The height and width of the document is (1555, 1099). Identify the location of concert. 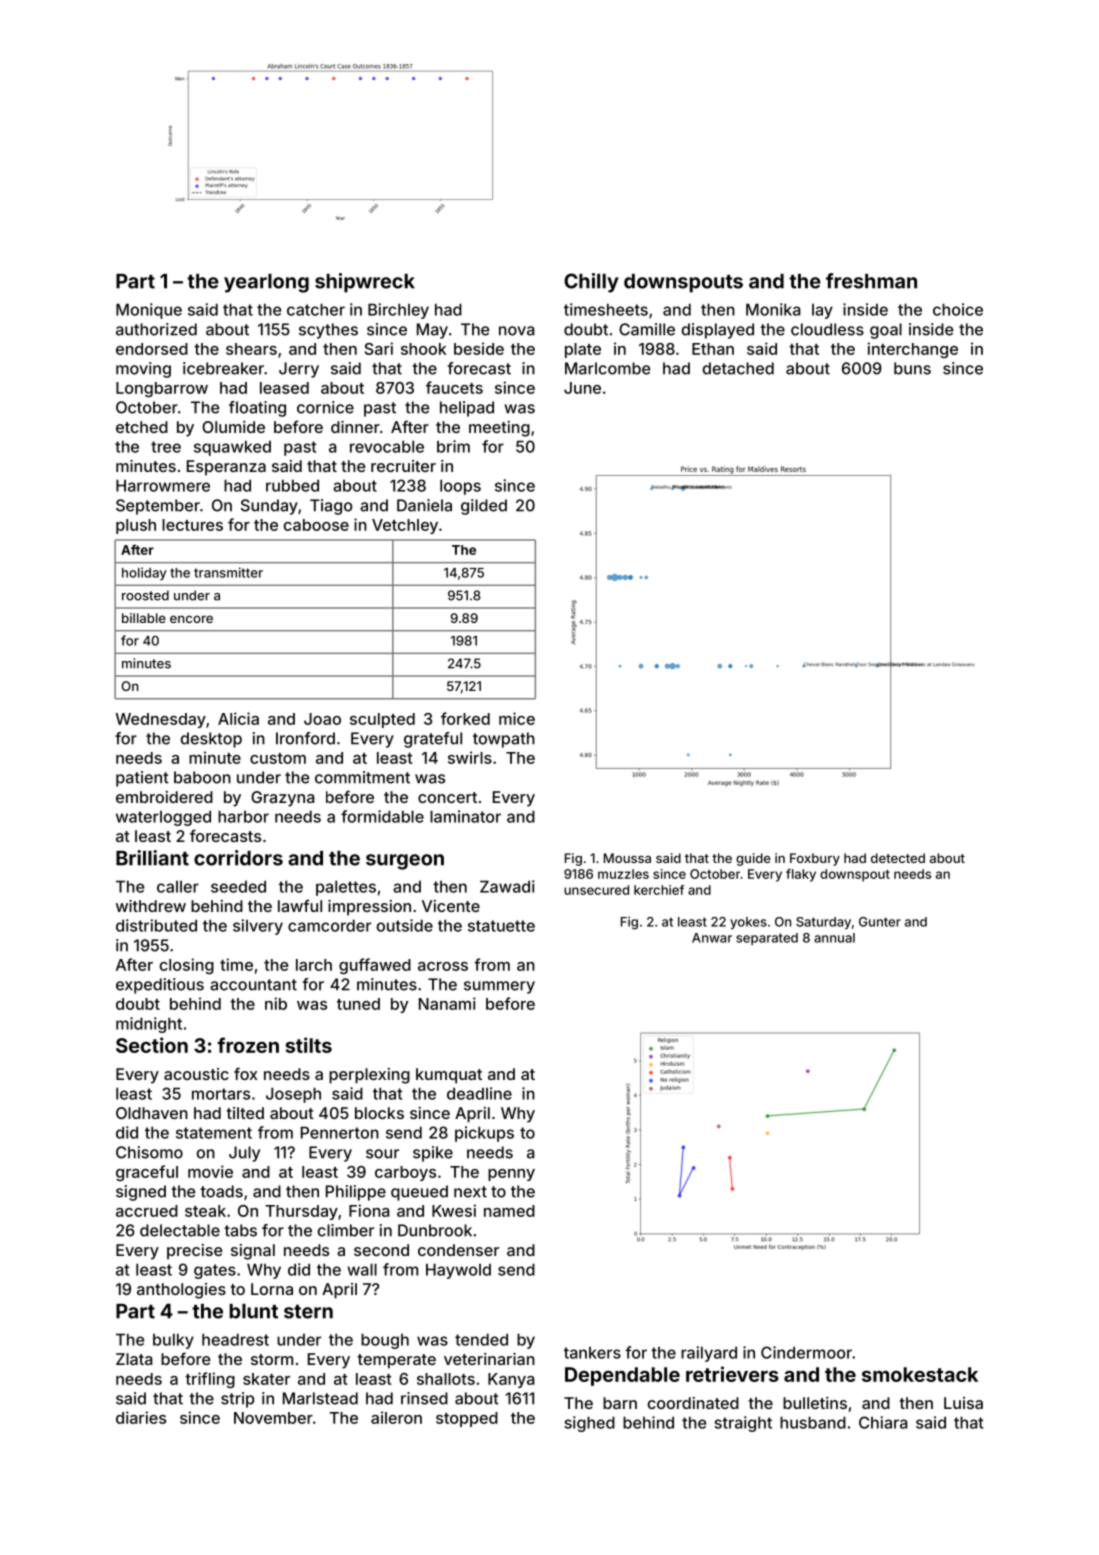
(447, 797).
